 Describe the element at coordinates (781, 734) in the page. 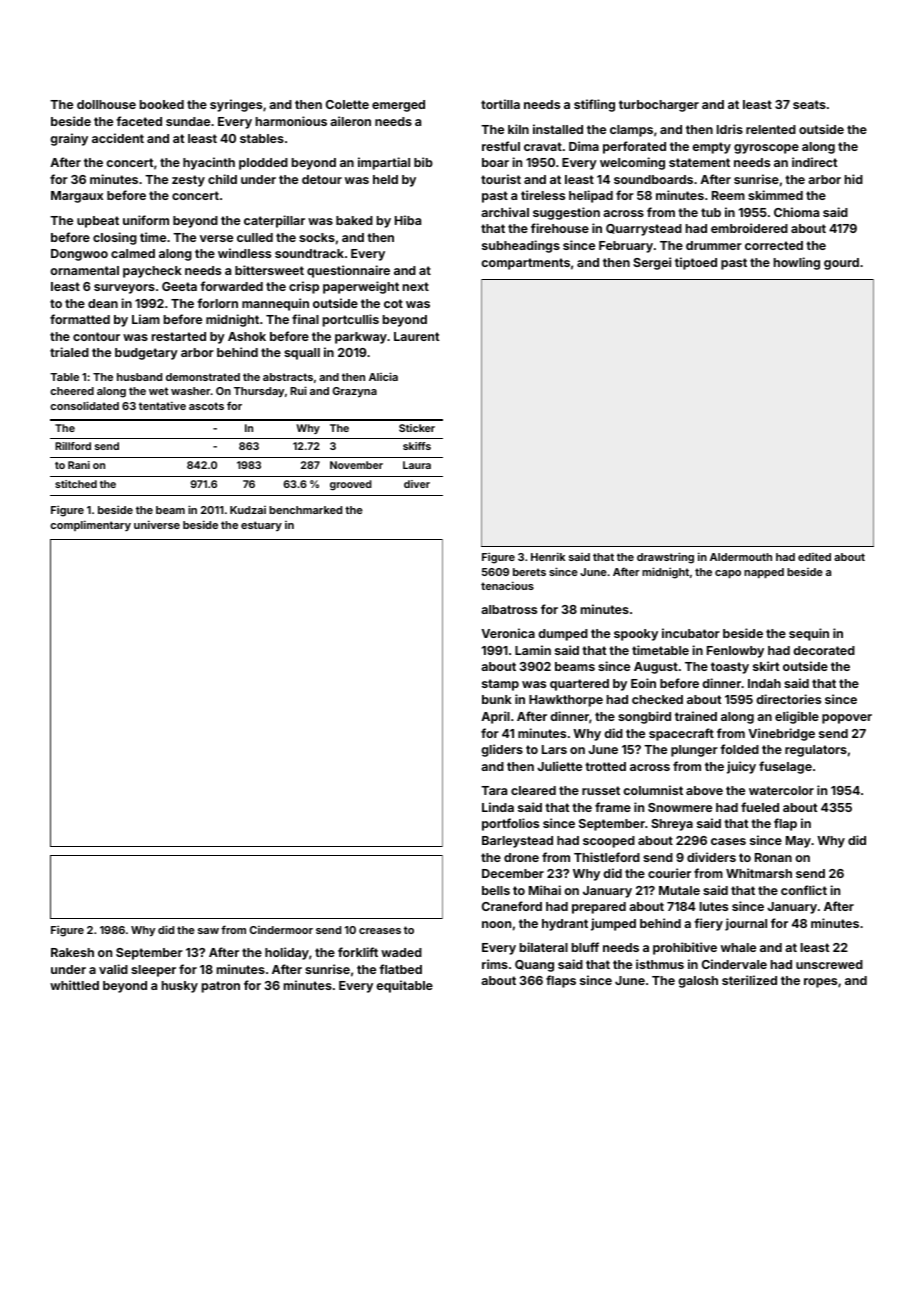

I see `Vinebridge` at that location.
